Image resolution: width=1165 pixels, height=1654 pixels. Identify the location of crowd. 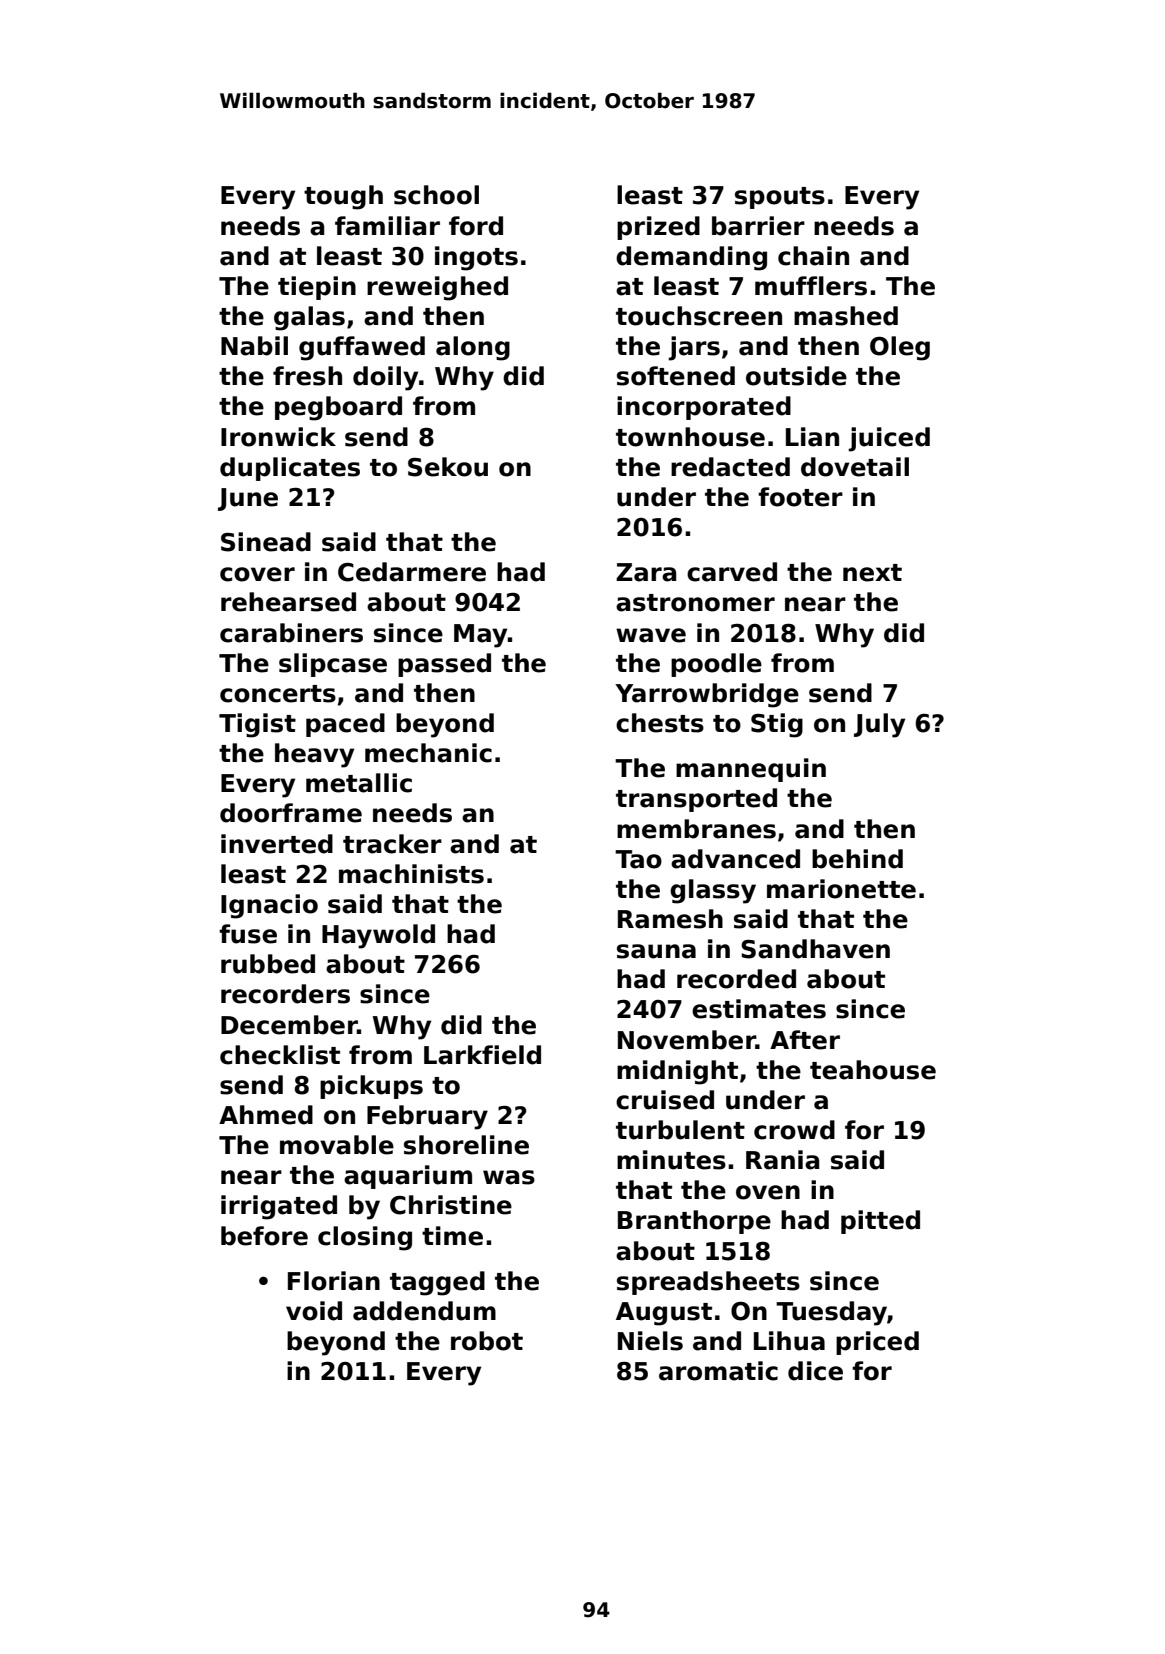
(794, 1130).
